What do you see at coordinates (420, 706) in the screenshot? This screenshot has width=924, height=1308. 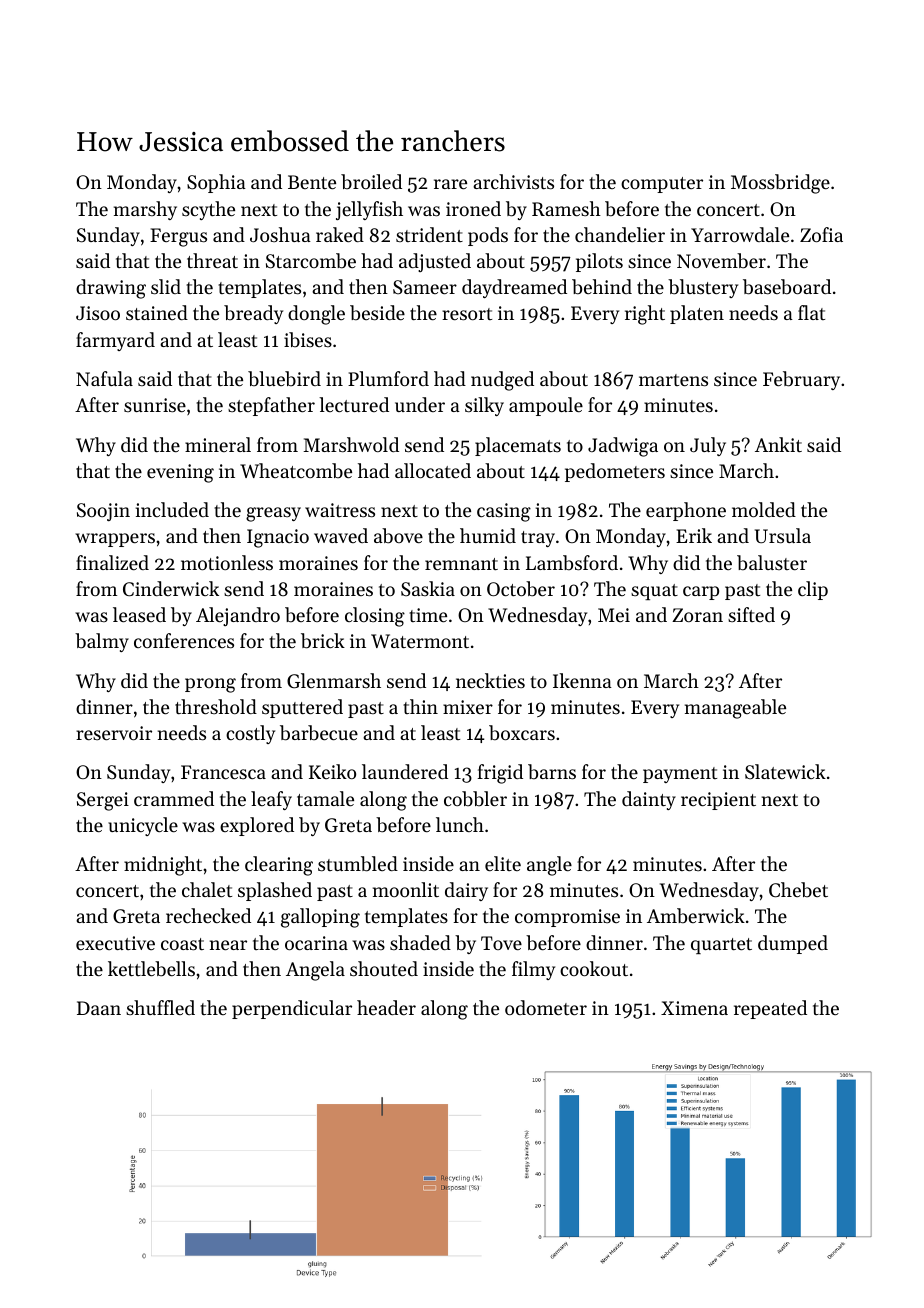 I see `thin` at bounding box center [420, 706].
